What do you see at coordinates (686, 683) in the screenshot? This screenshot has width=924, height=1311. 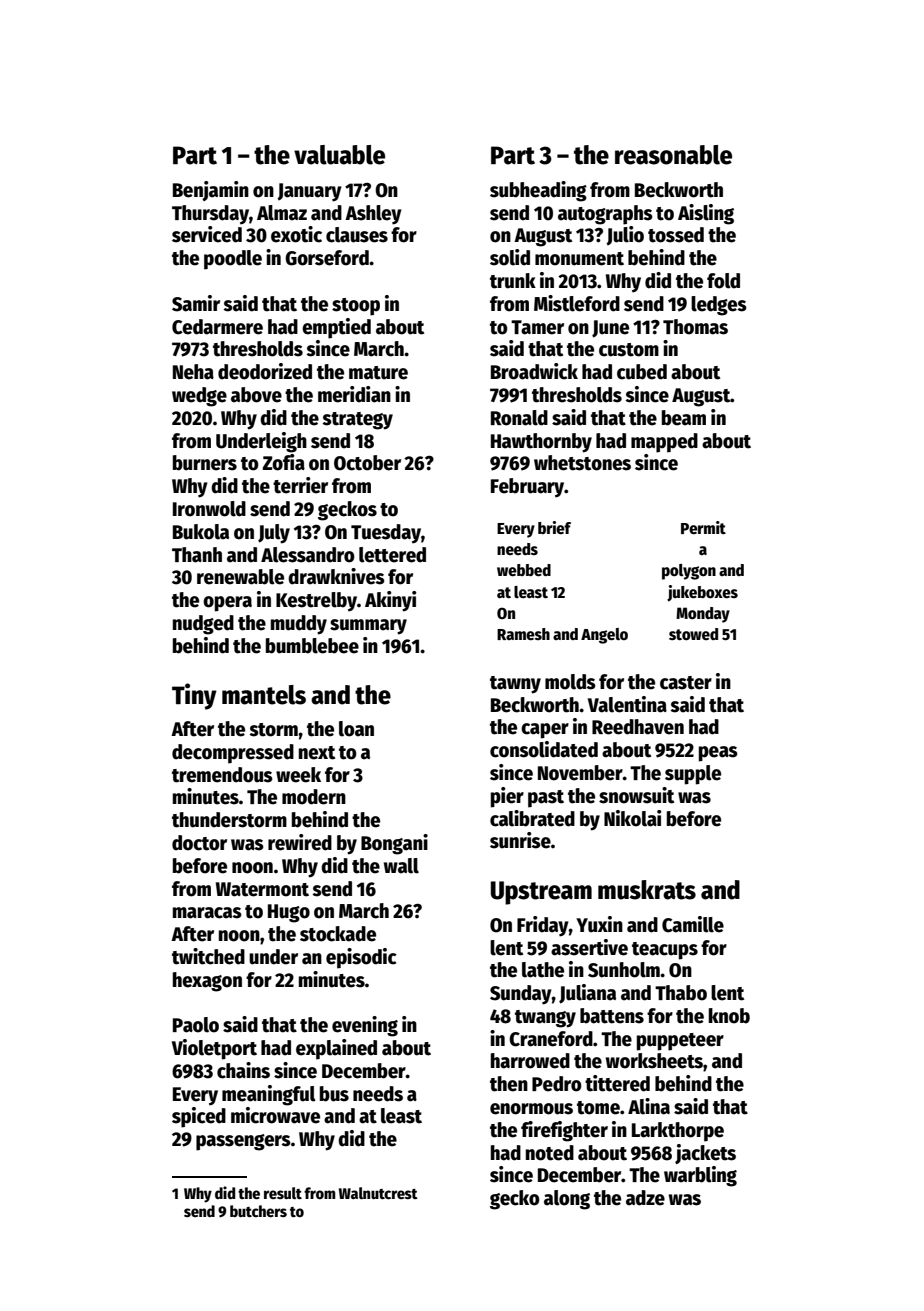 I see `caster` at bounding box center [686, 683].
